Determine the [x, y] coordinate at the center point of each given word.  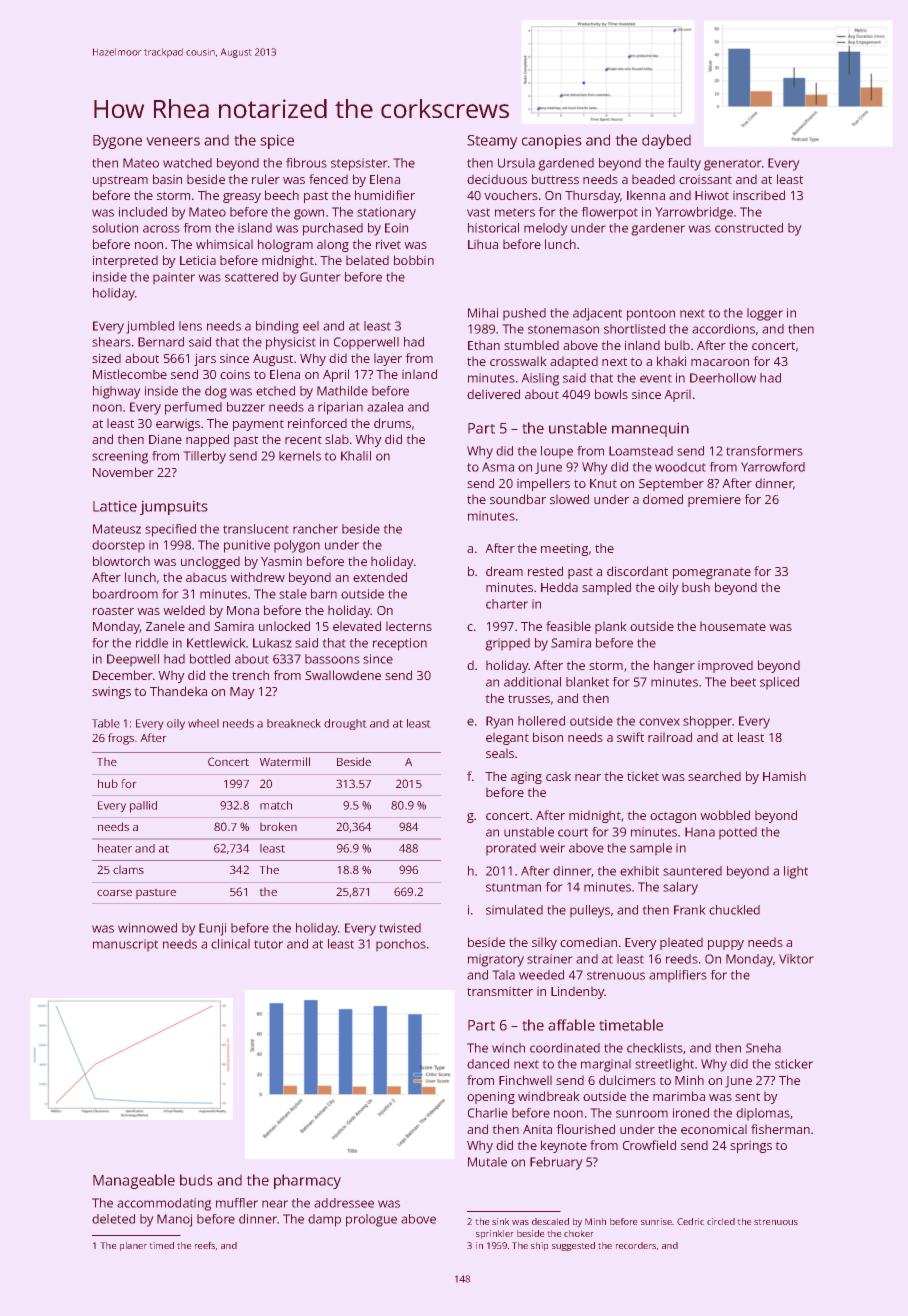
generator [733, 165]
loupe [557, 452]
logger [765, 314]
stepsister [359, 164]
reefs [205, 1245]
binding [277, 327]
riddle [152, 643]
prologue [371, 1220]
